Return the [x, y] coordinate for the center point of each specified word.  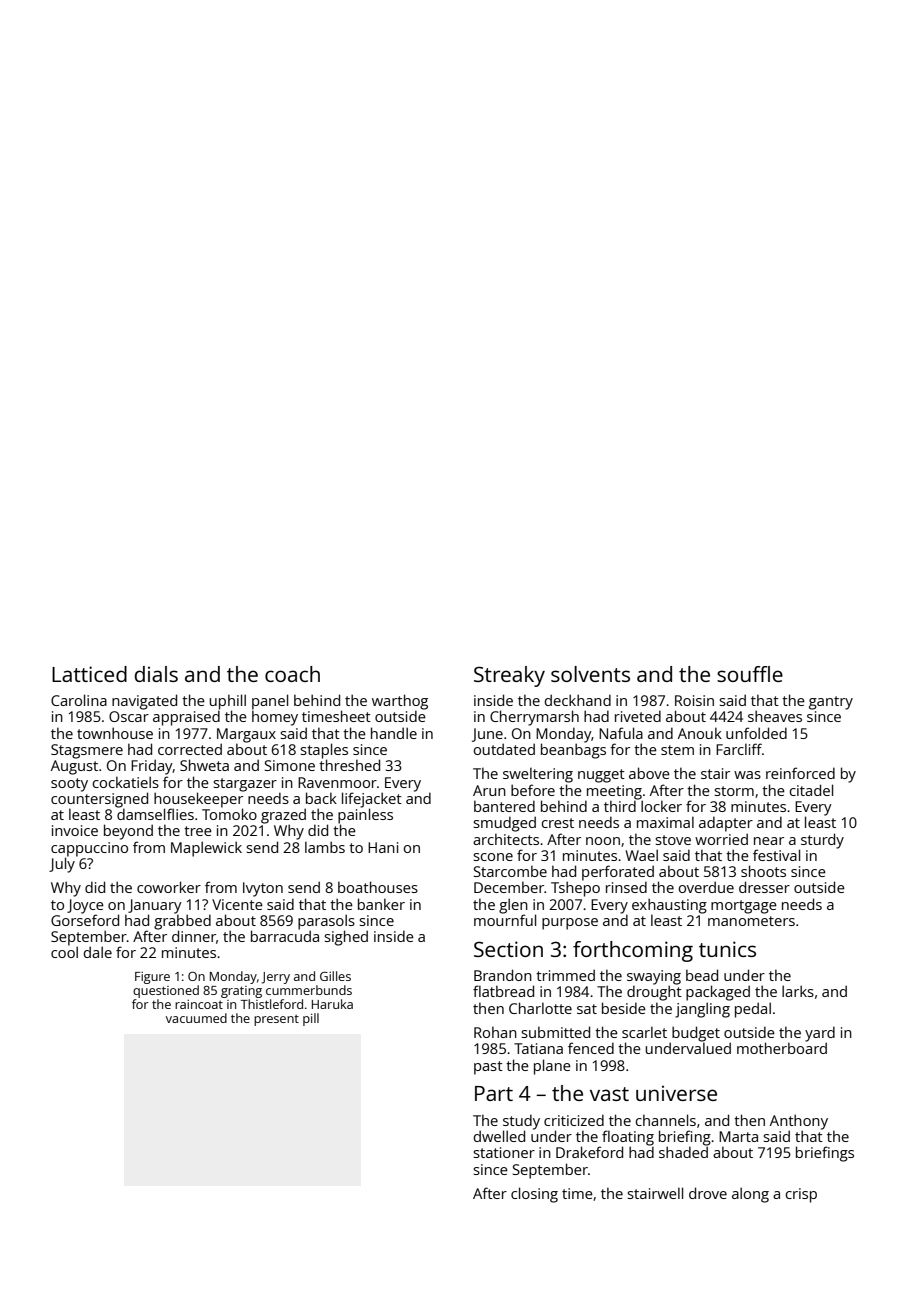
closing [534, 1195]
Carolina [79, 700]
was [747, 775]
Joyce [85, 906]
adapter [726, 824]
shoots [763, 871]
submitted [555, 1032]
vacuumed [196, 1018]
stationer [504, 1152]
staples [324, 751]
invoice [75, 830]
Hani [383, 847]
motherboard [782, 1048]
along [750, 1195]
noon [603, 841]
